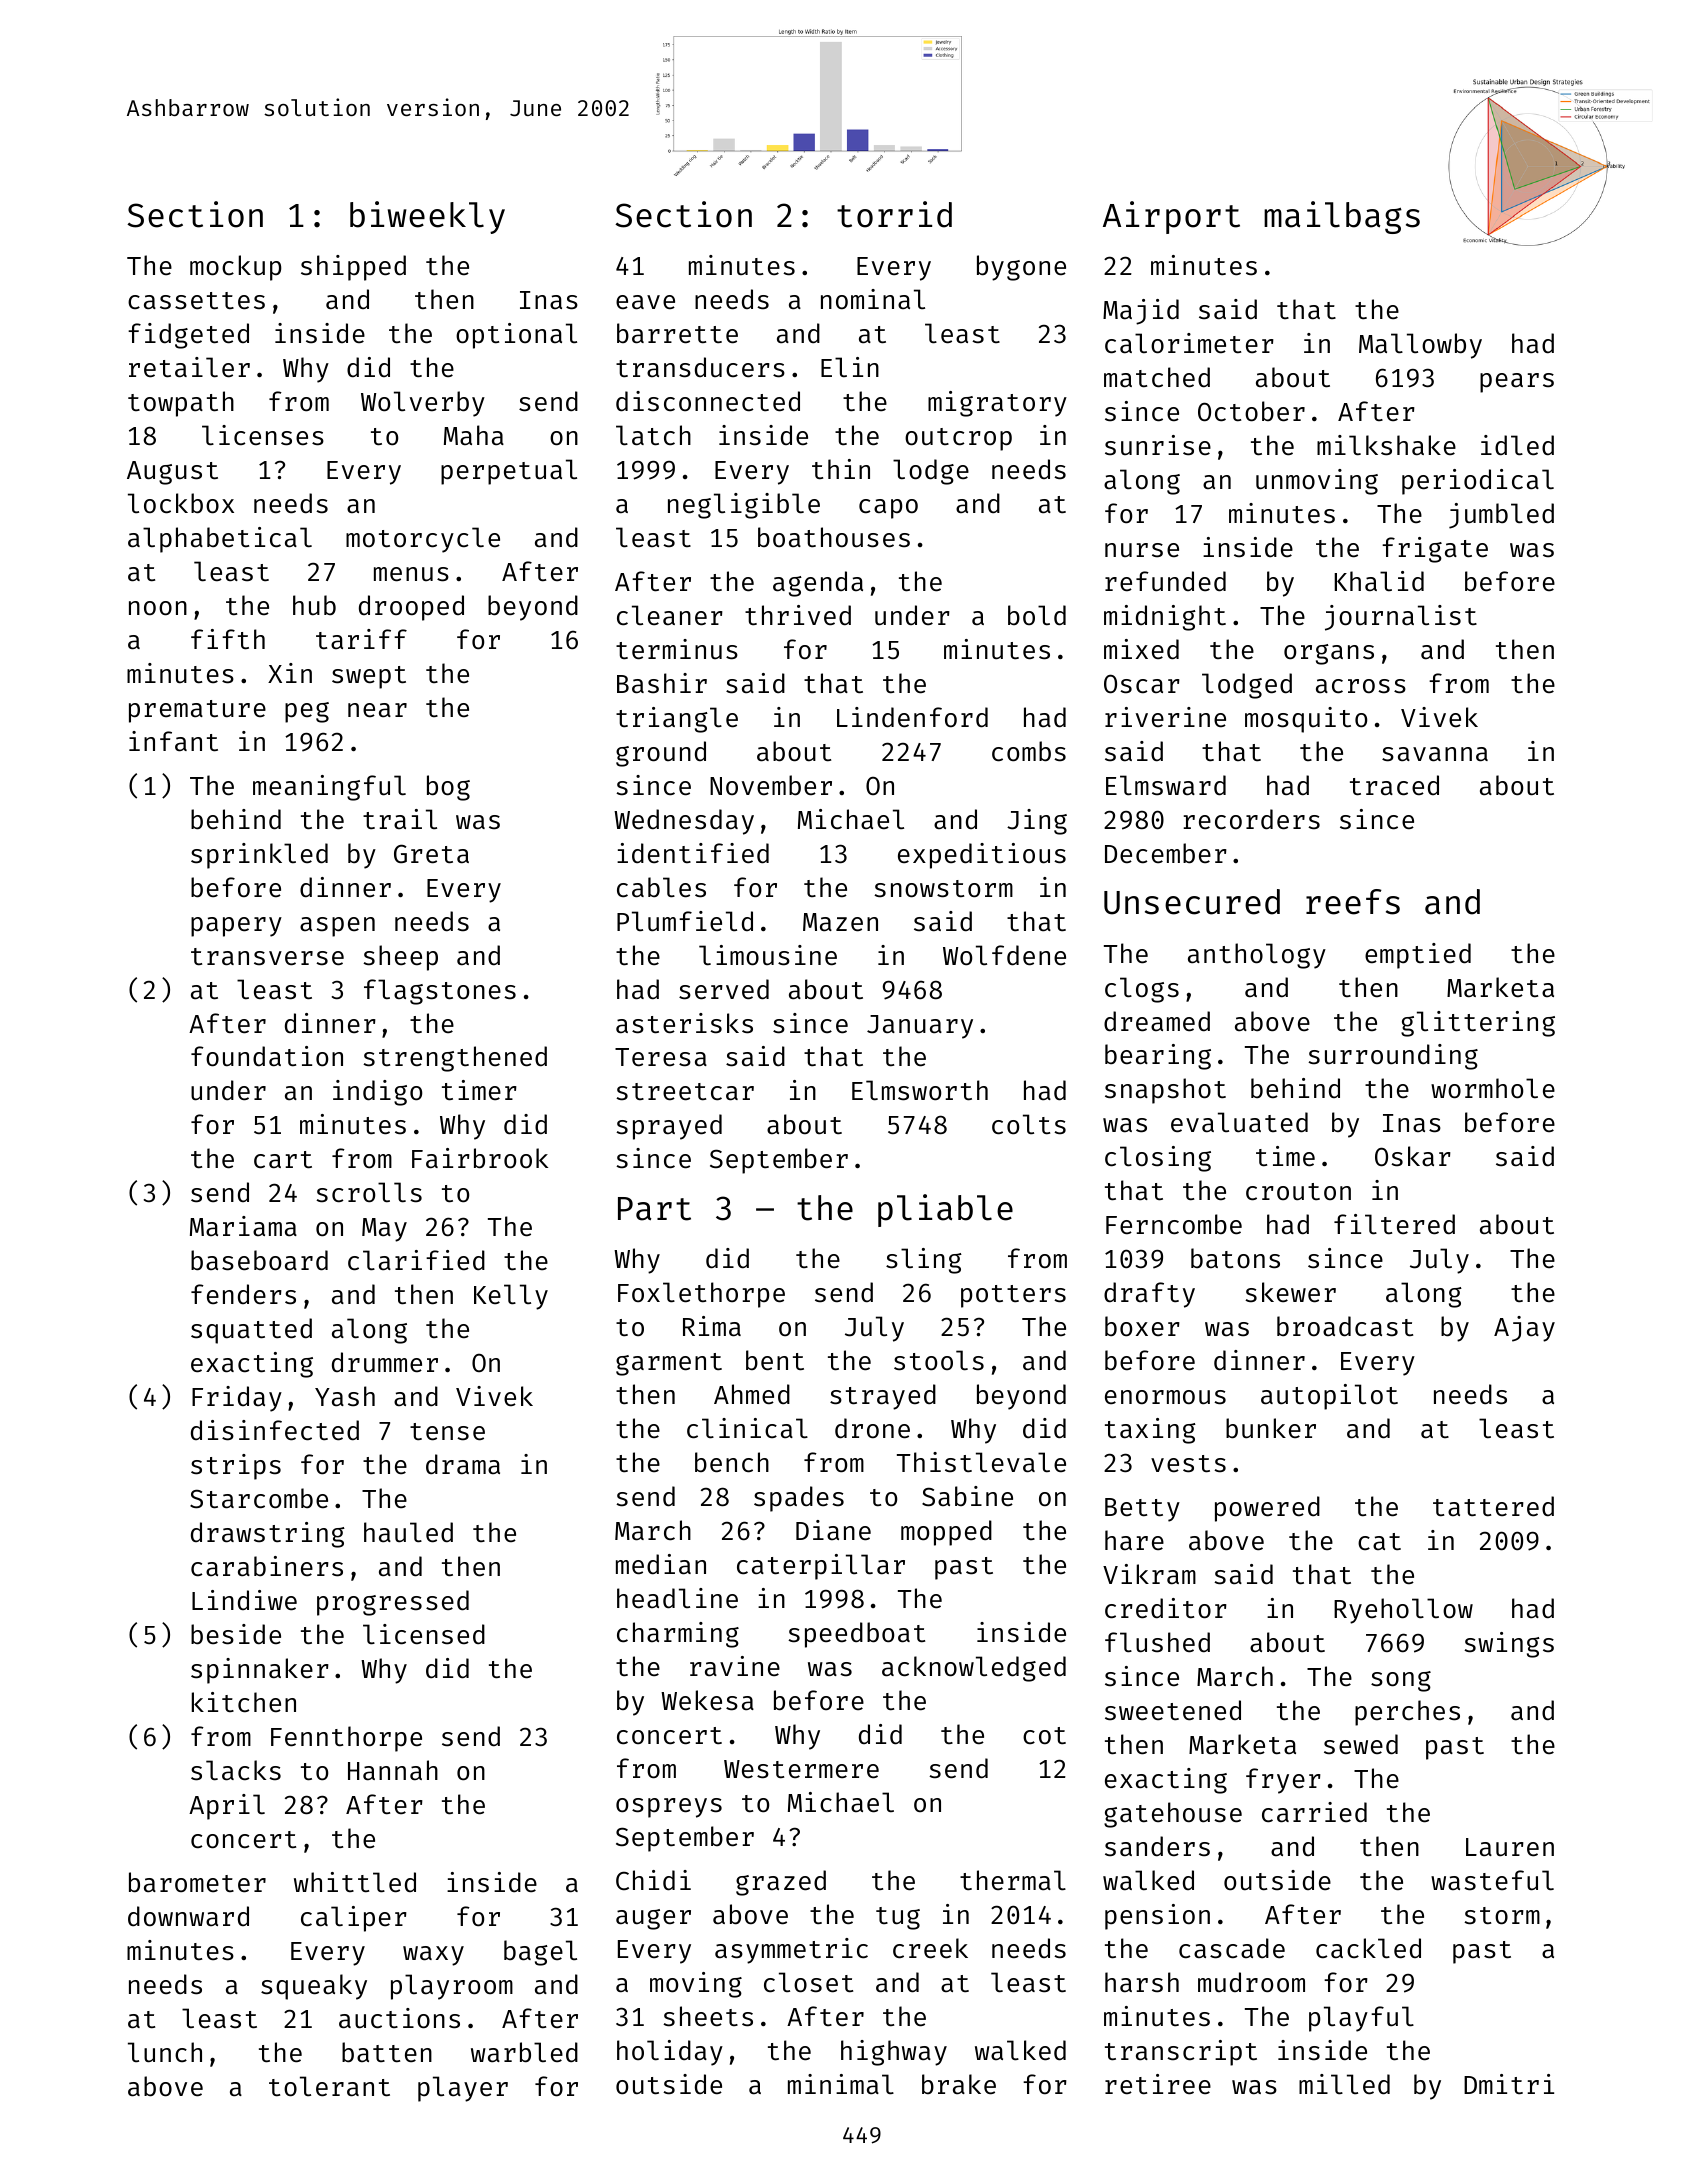 The height and width of the image is (2178, 1683). Describe the element at coordinates (1435, 754) in the image. I see `savanna` at that location.
